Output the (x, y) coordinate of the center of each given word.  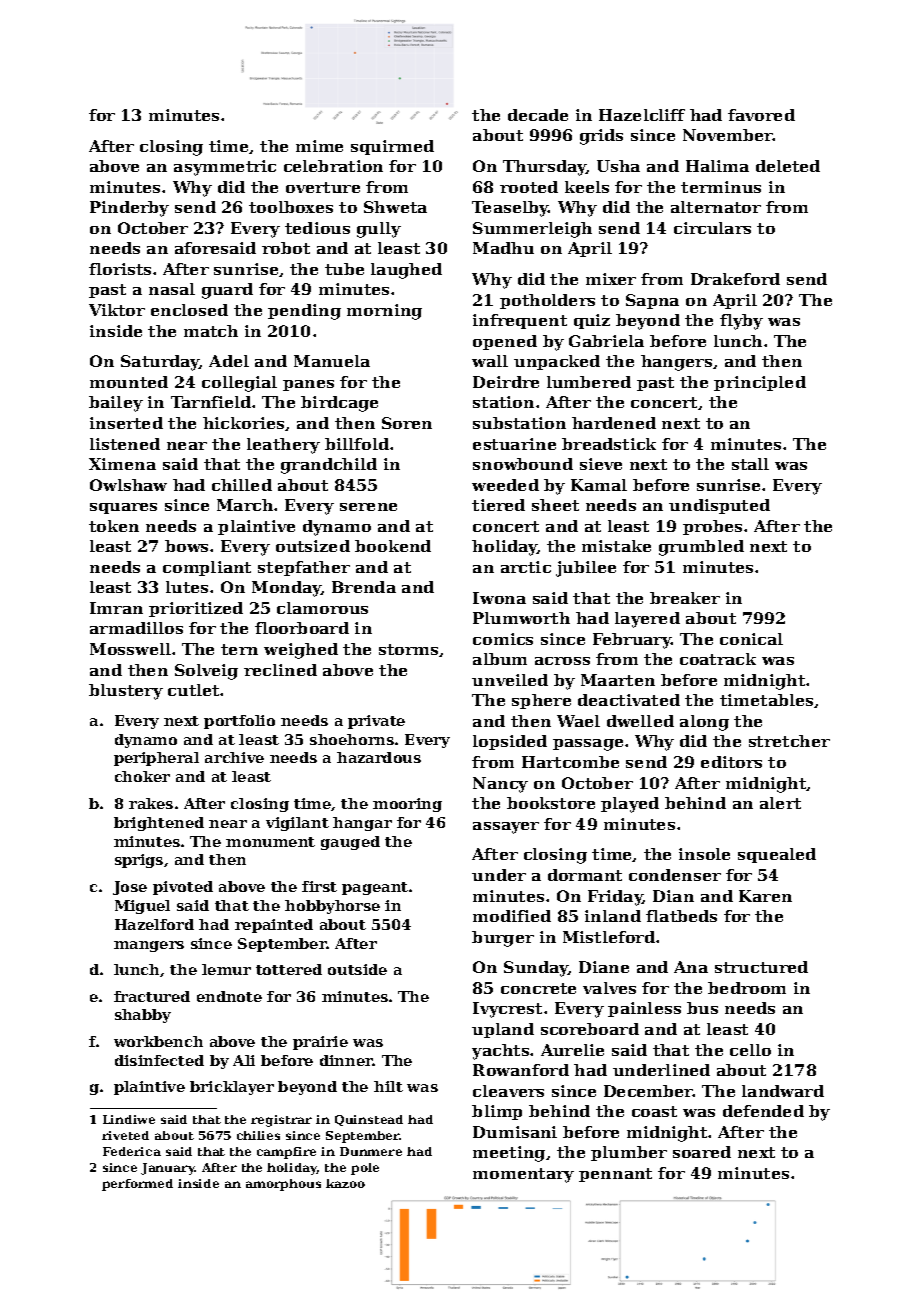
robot (286, 248)
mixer (611, 279)
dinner (346, 1060)
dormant (585, 875)
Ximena (122, 464)
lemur (226, 969)
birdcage (339, 404)
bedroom (747, 988)
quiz (592, 321)
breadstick (609, 444)
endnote (229, 996)
